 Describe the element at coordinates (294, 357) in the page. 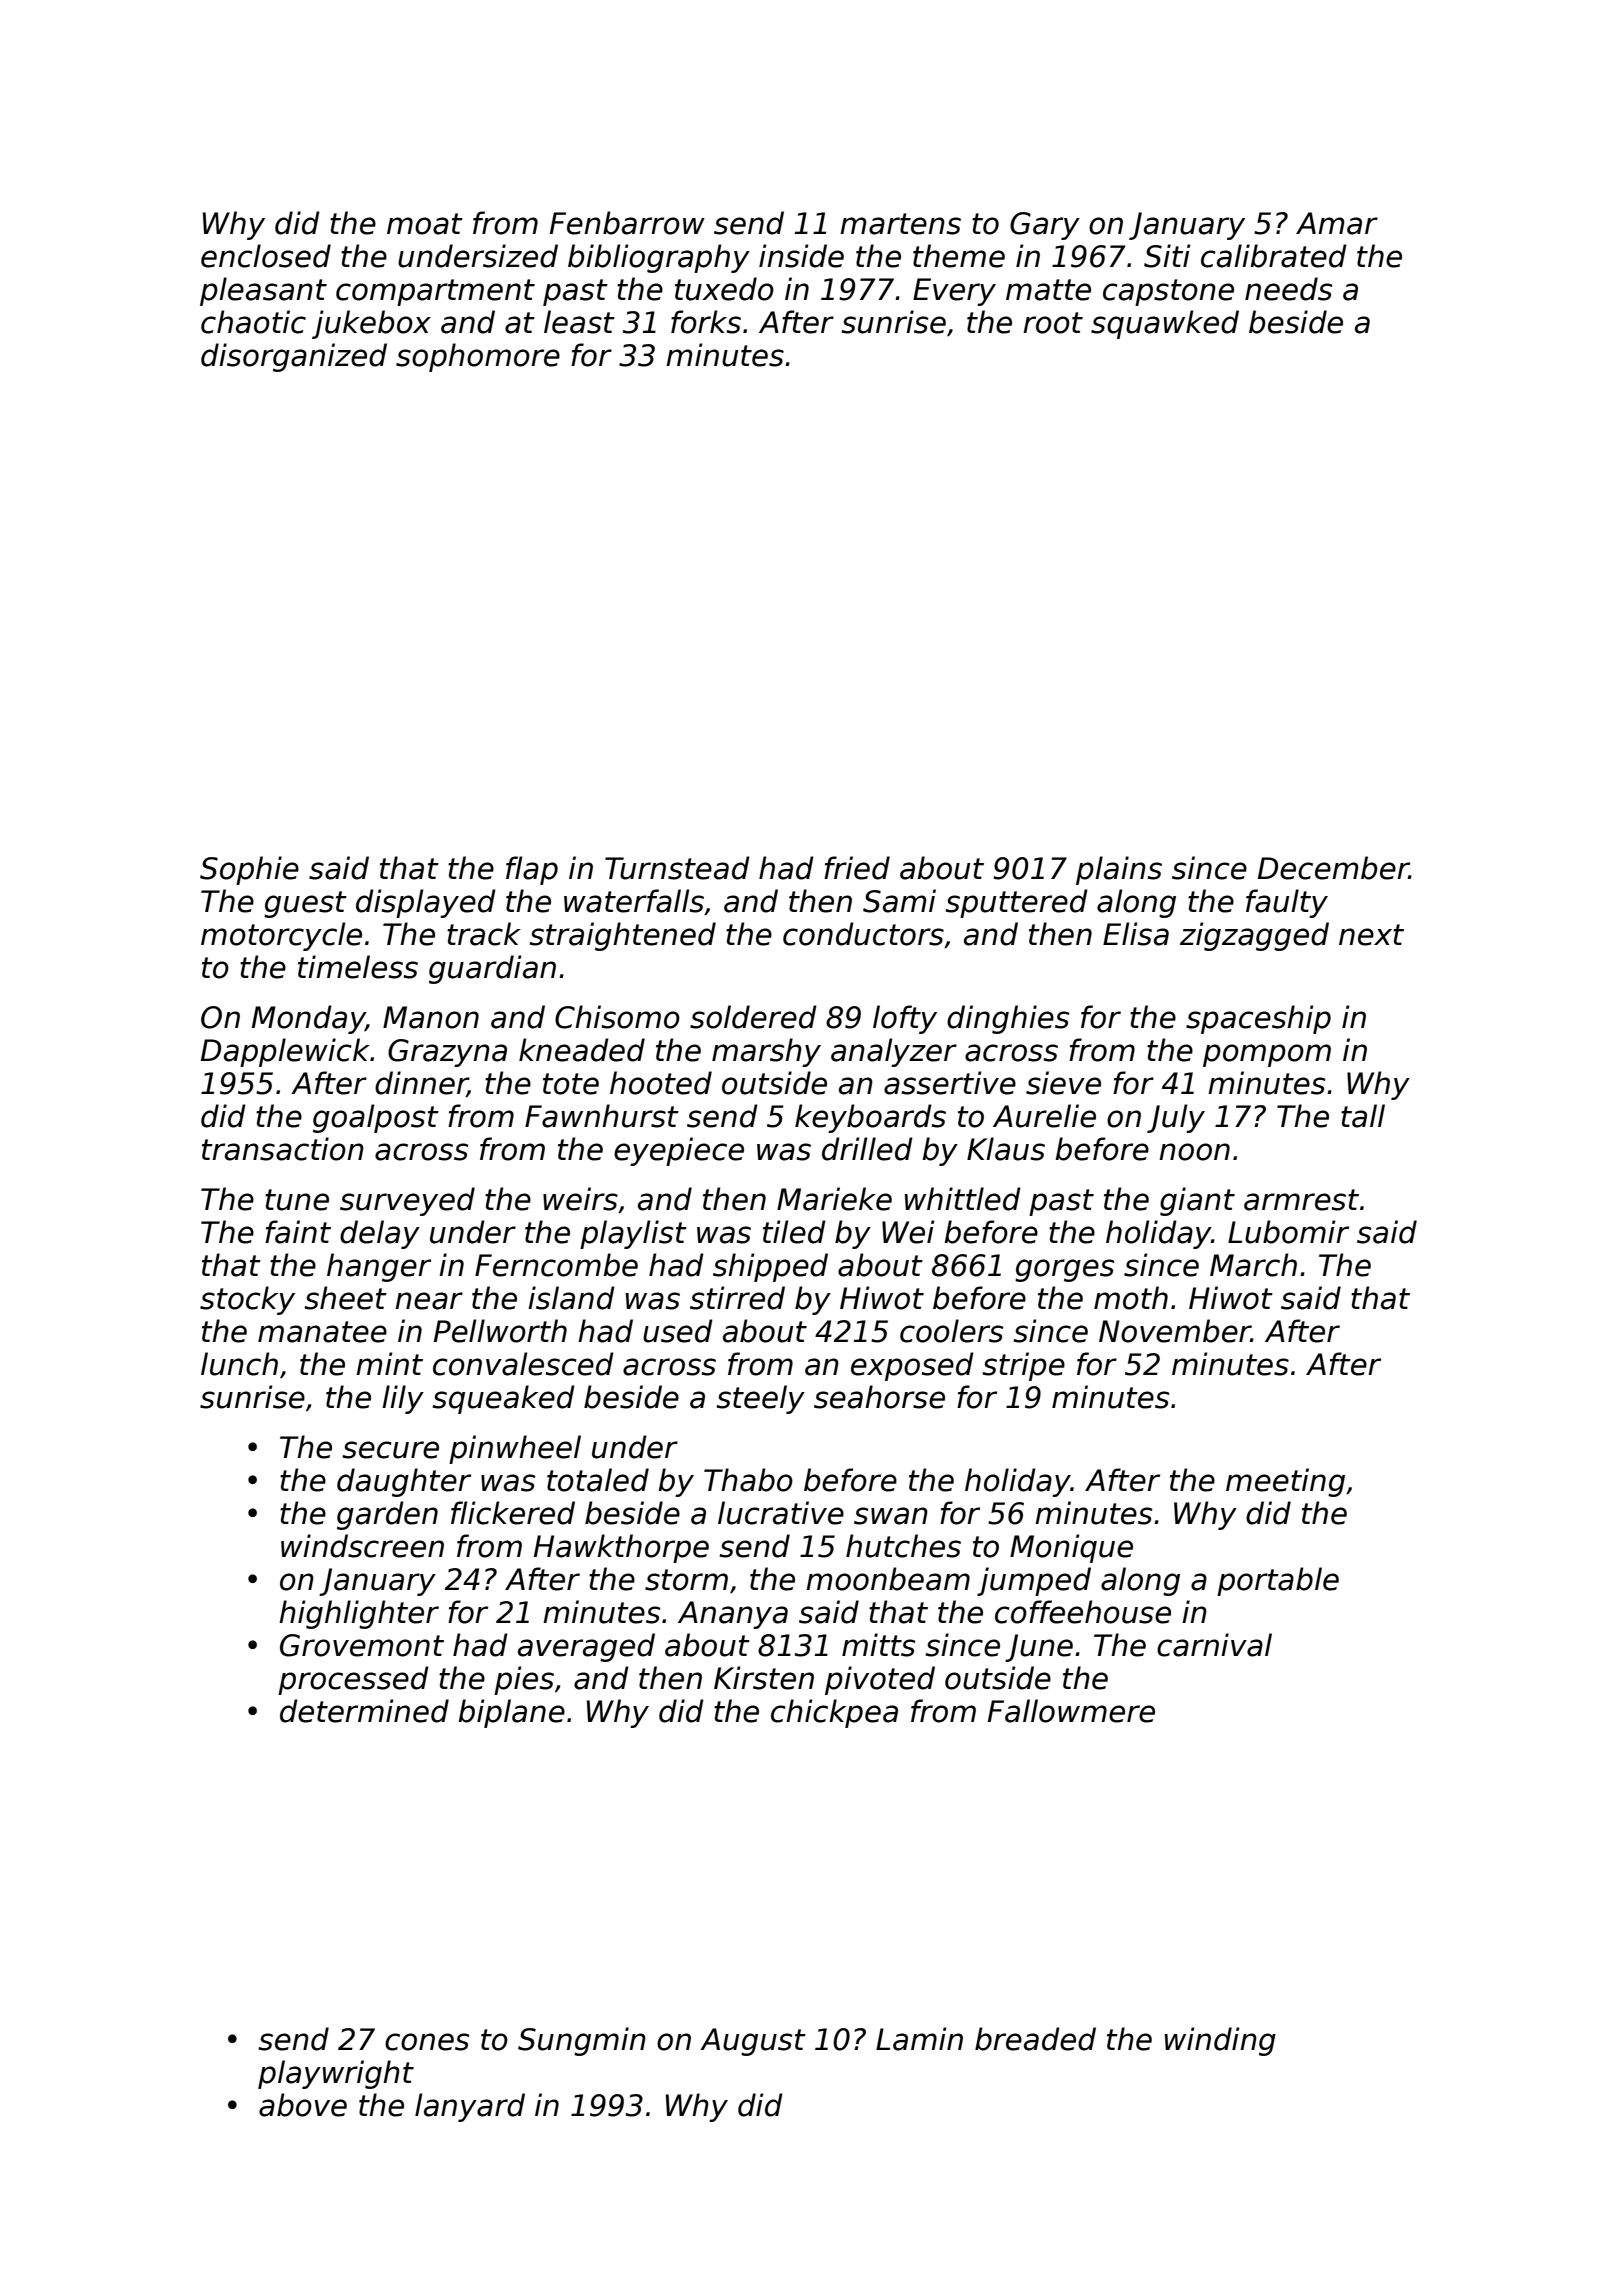

I see `disorganized` at that location.
